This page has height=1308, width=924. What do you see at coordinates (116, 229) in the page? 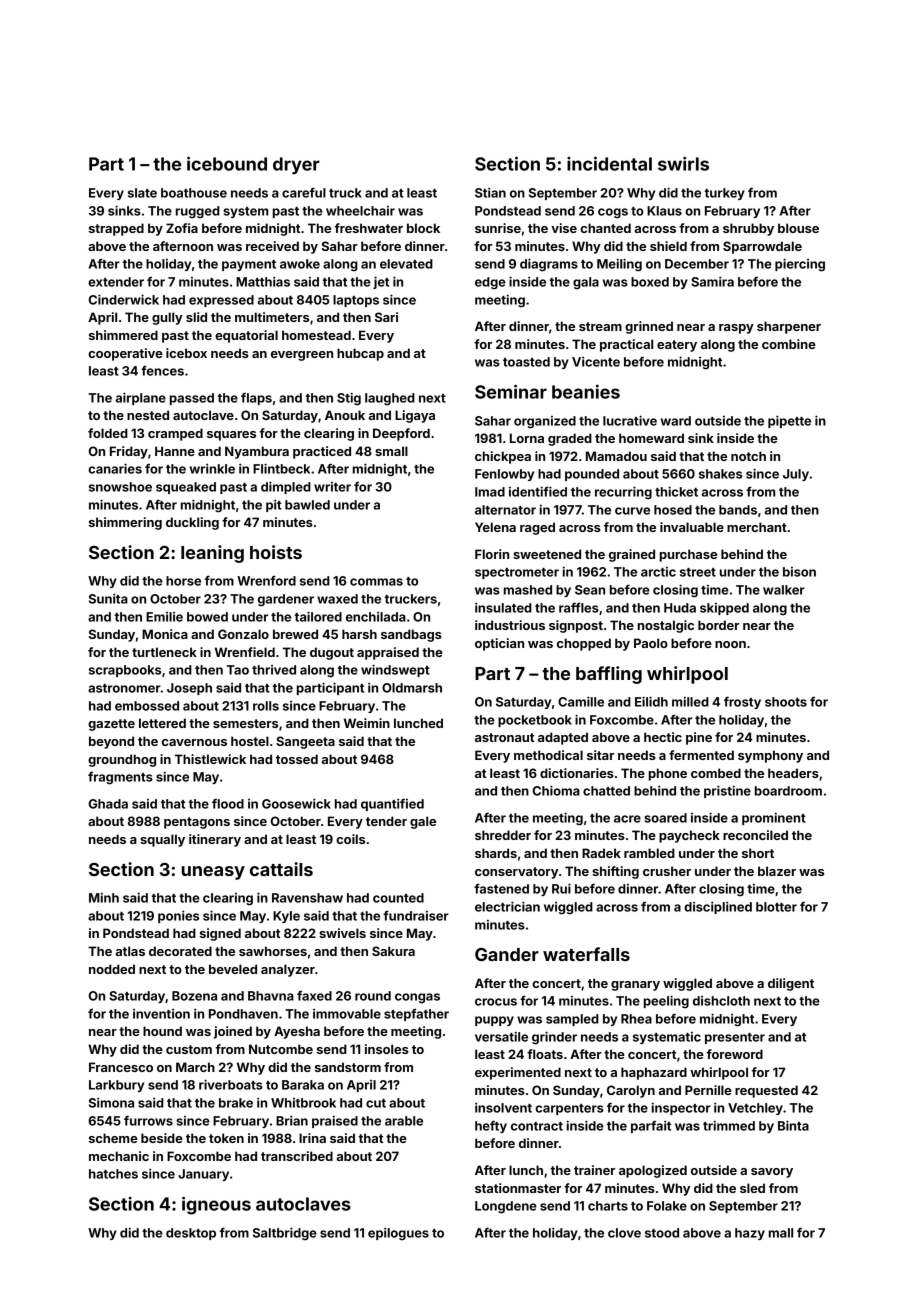
I see `strapped` at bounding box center [116, 229].
